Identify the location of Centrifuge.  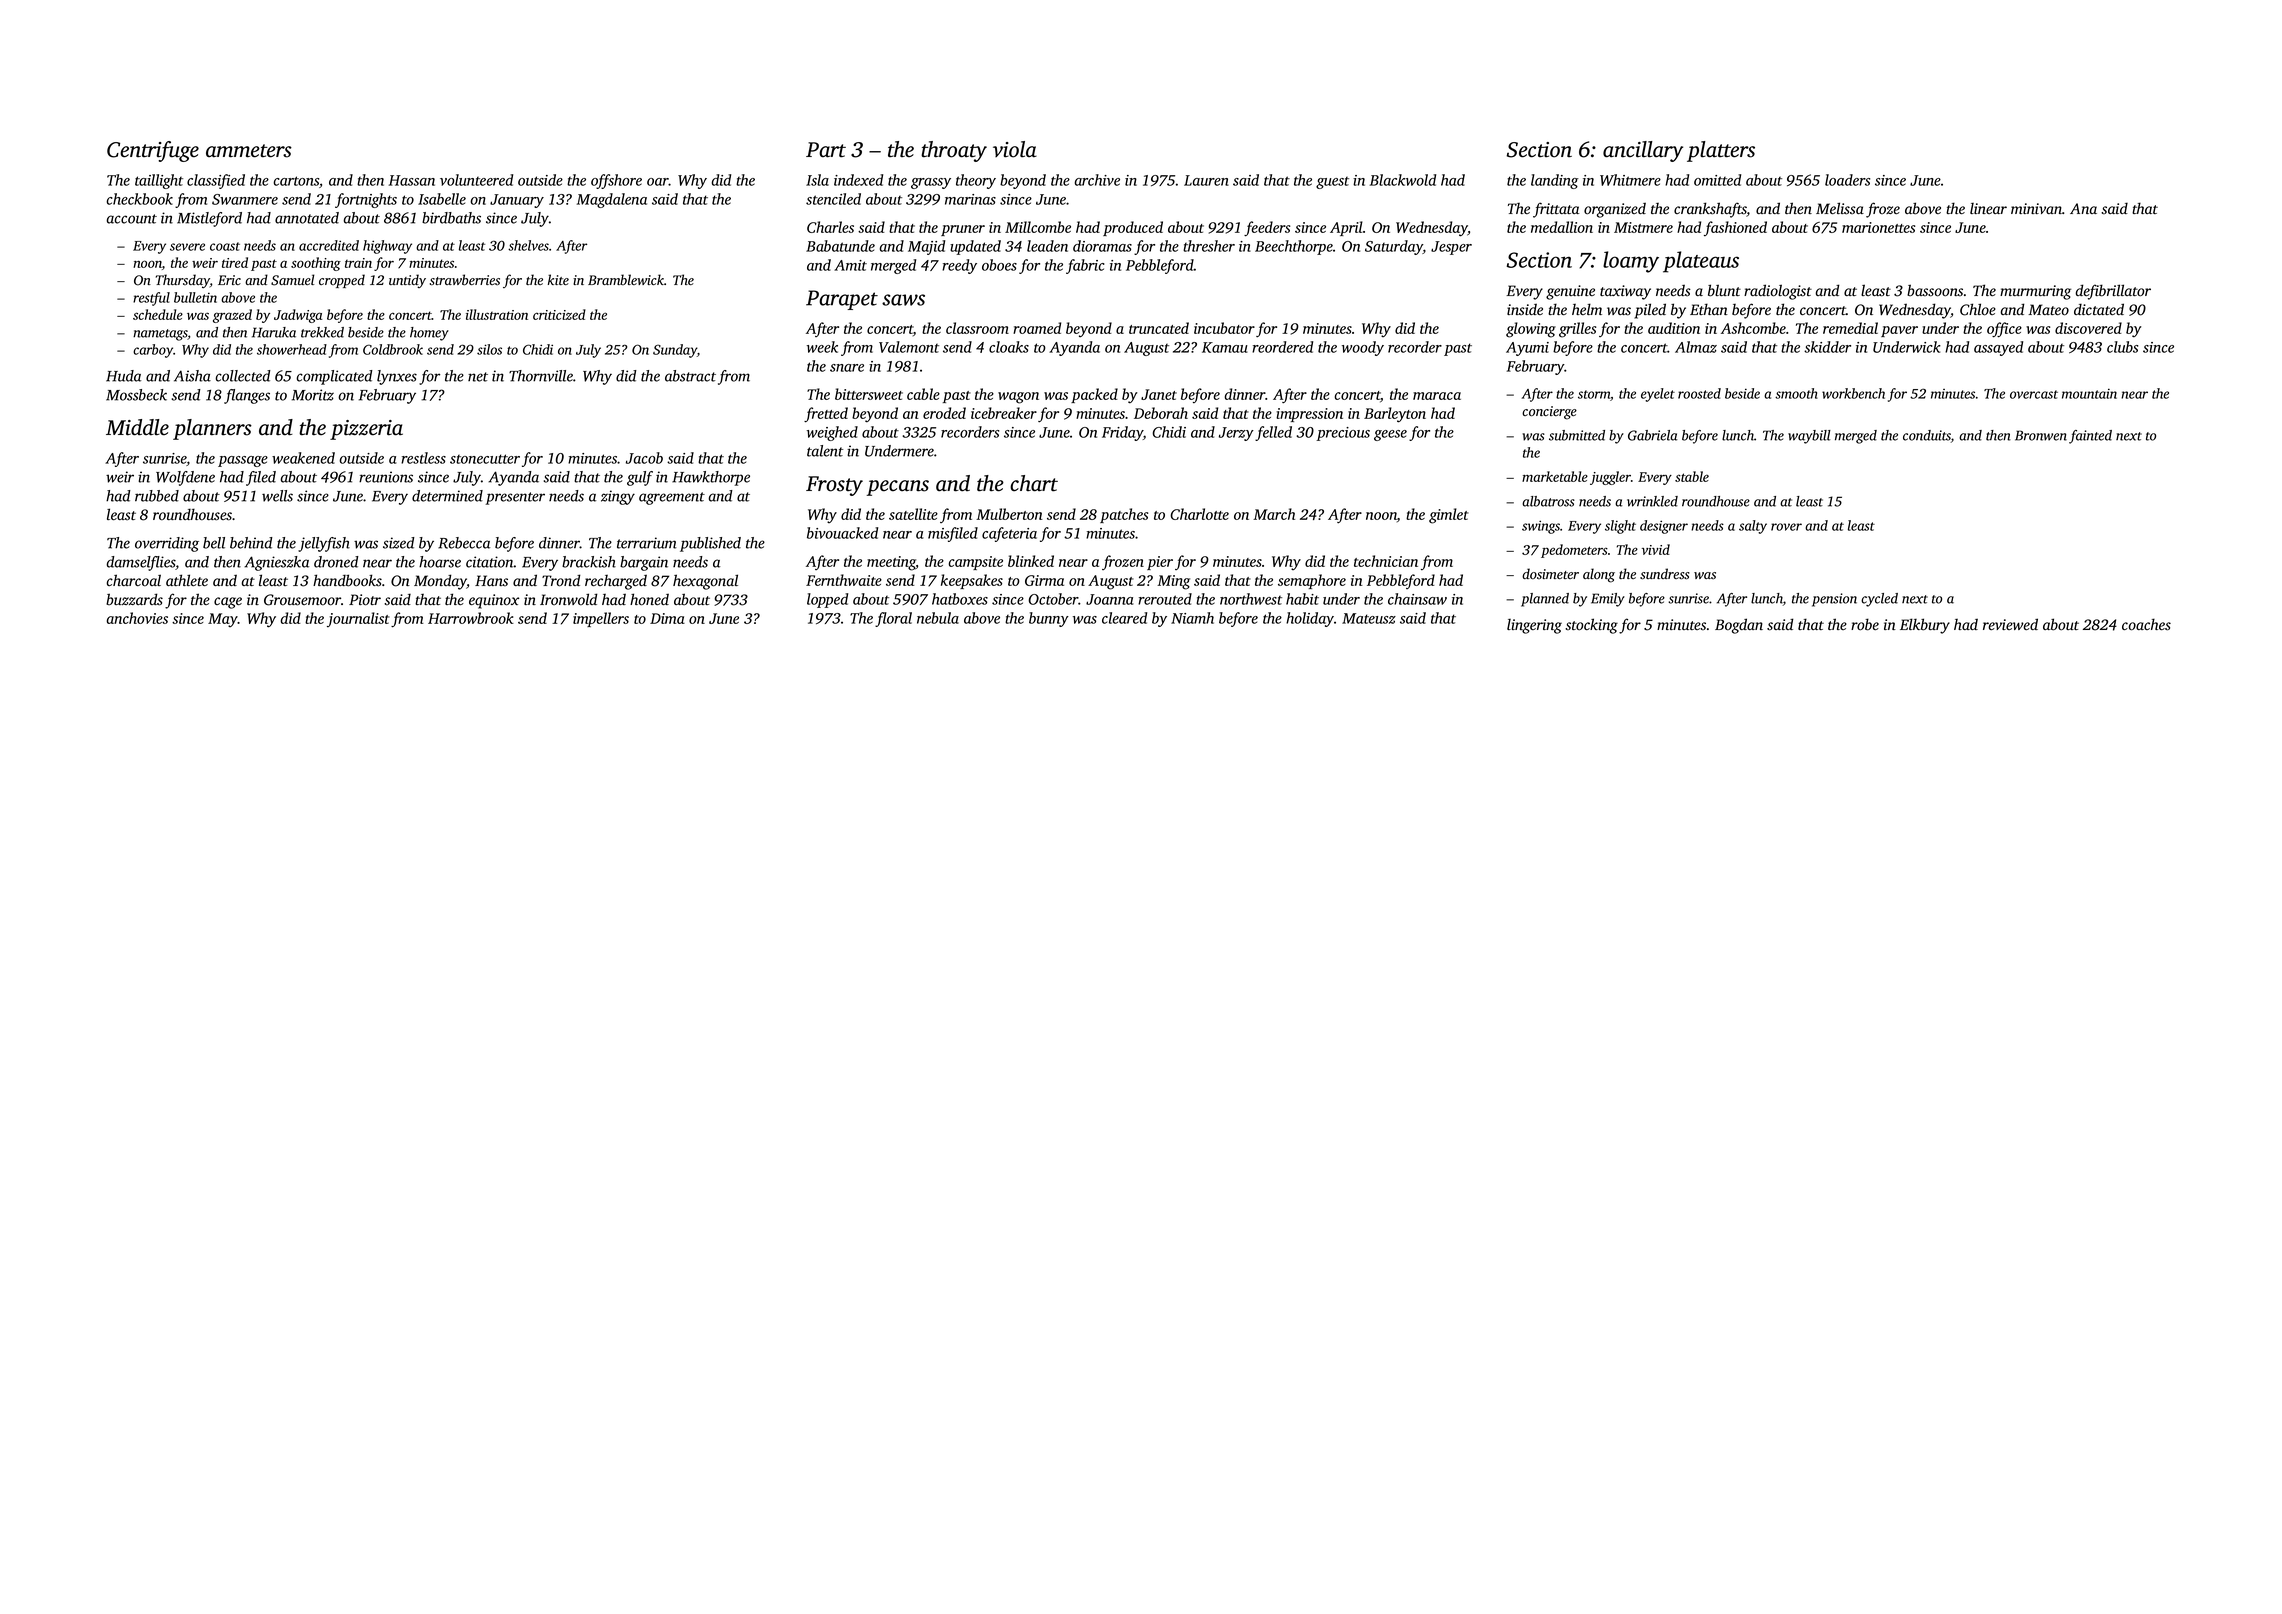
(153, 151).
